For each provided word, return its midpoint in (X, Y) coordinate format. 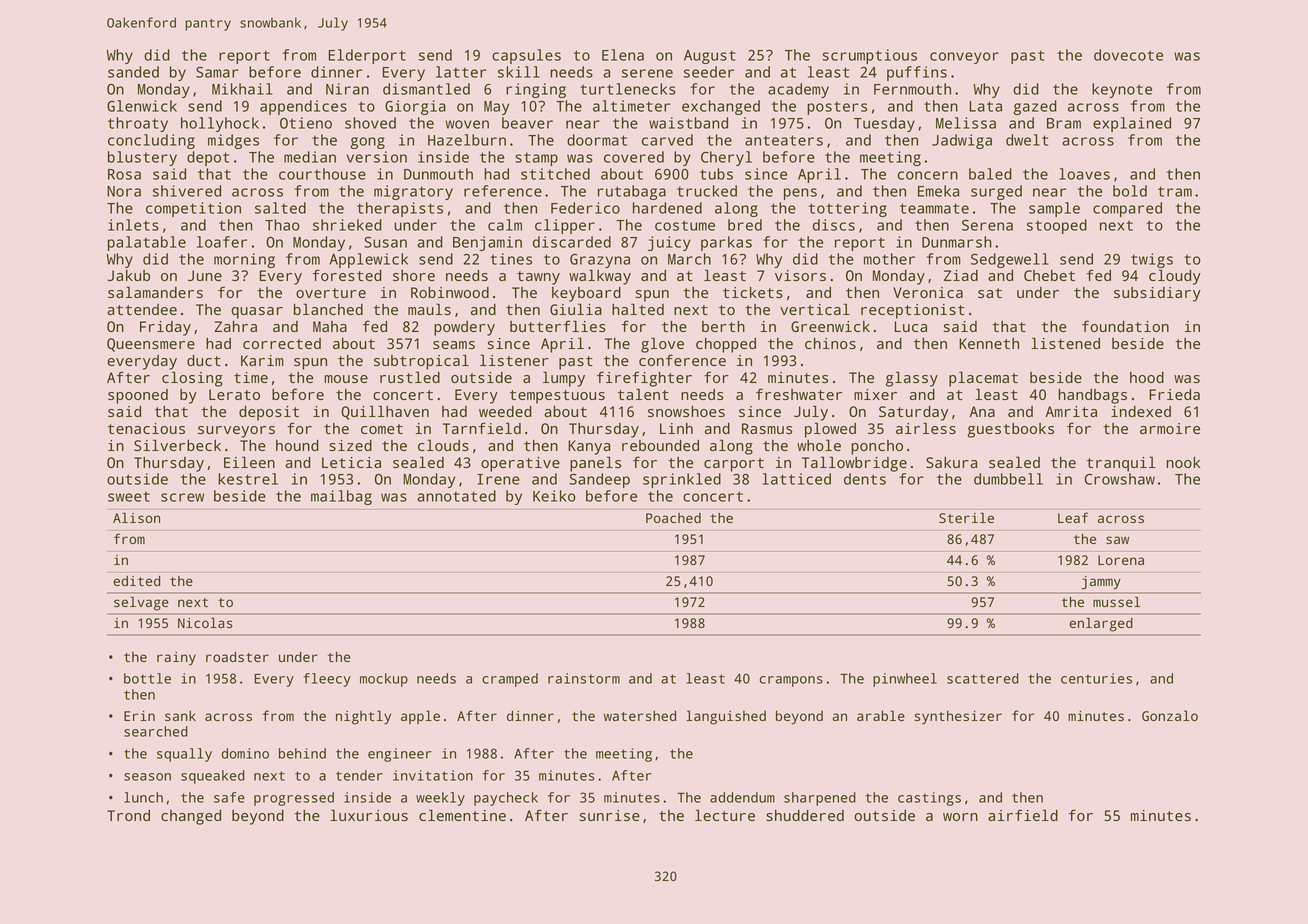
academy (798, 90)
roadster (237, 656)
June (205, 275)
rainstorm (584, 678)
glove (662, 345)
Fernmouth (912, 89)
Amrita (1071, 411)
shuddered (805, 815)
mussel (1116, 601)
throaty (138, 124)
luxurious (369, 815)
